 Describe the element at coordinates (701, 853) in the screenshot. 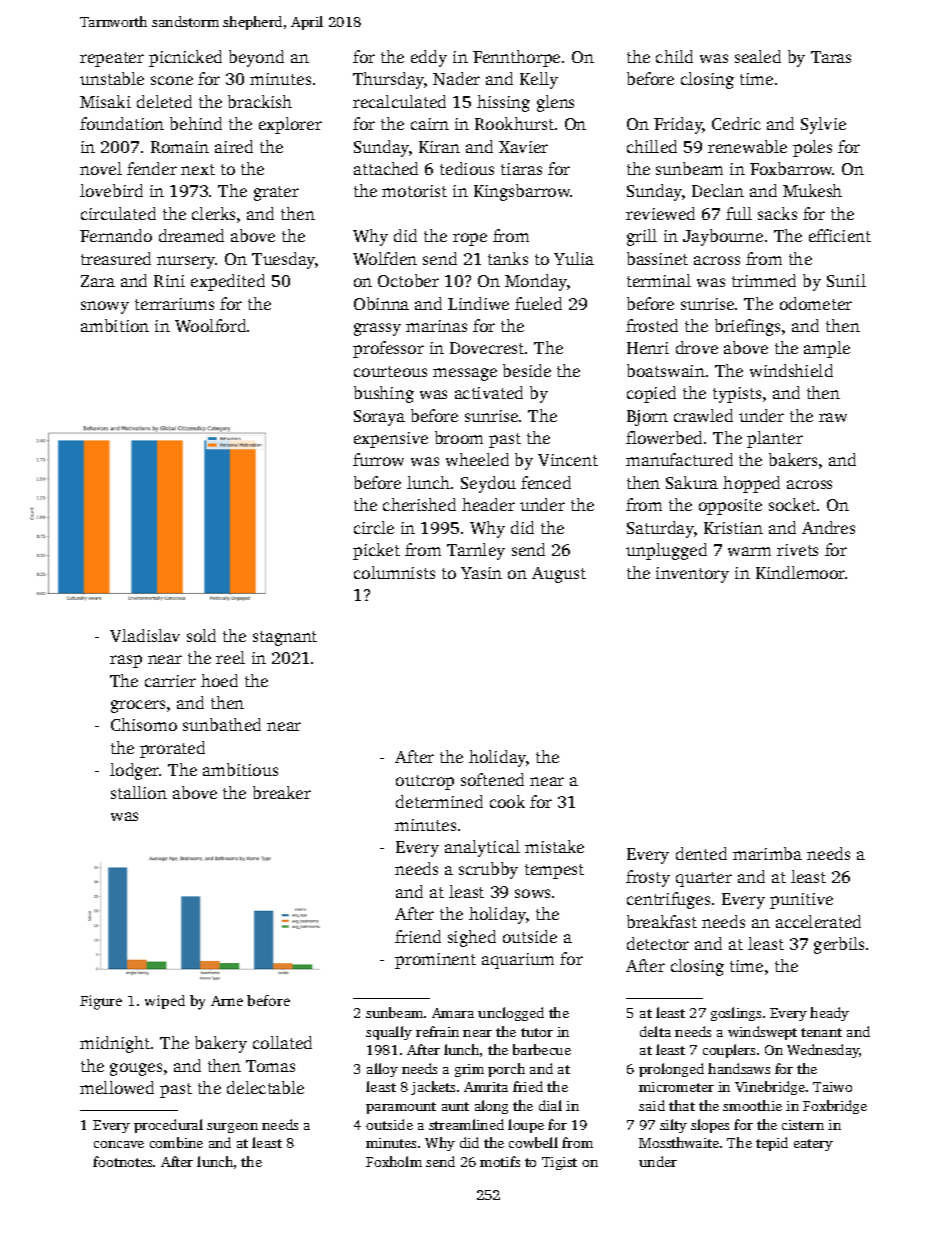

I see `dented` at that location.
